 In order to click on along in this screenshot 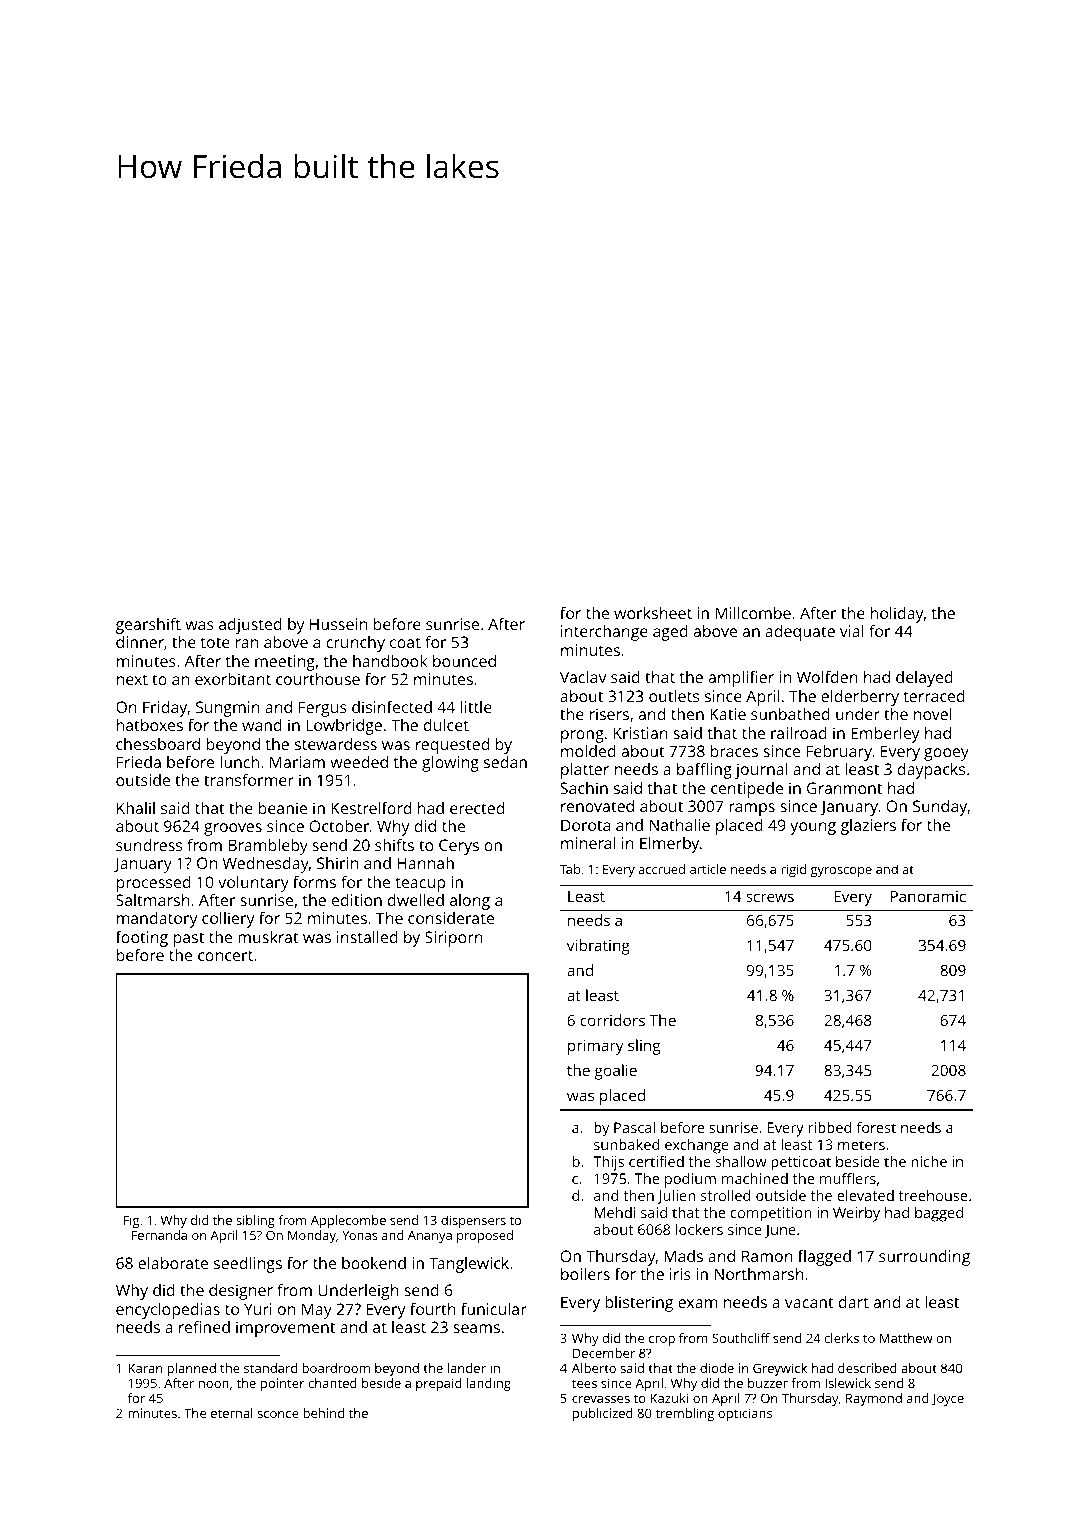, I will do `click(470, 902)`.
